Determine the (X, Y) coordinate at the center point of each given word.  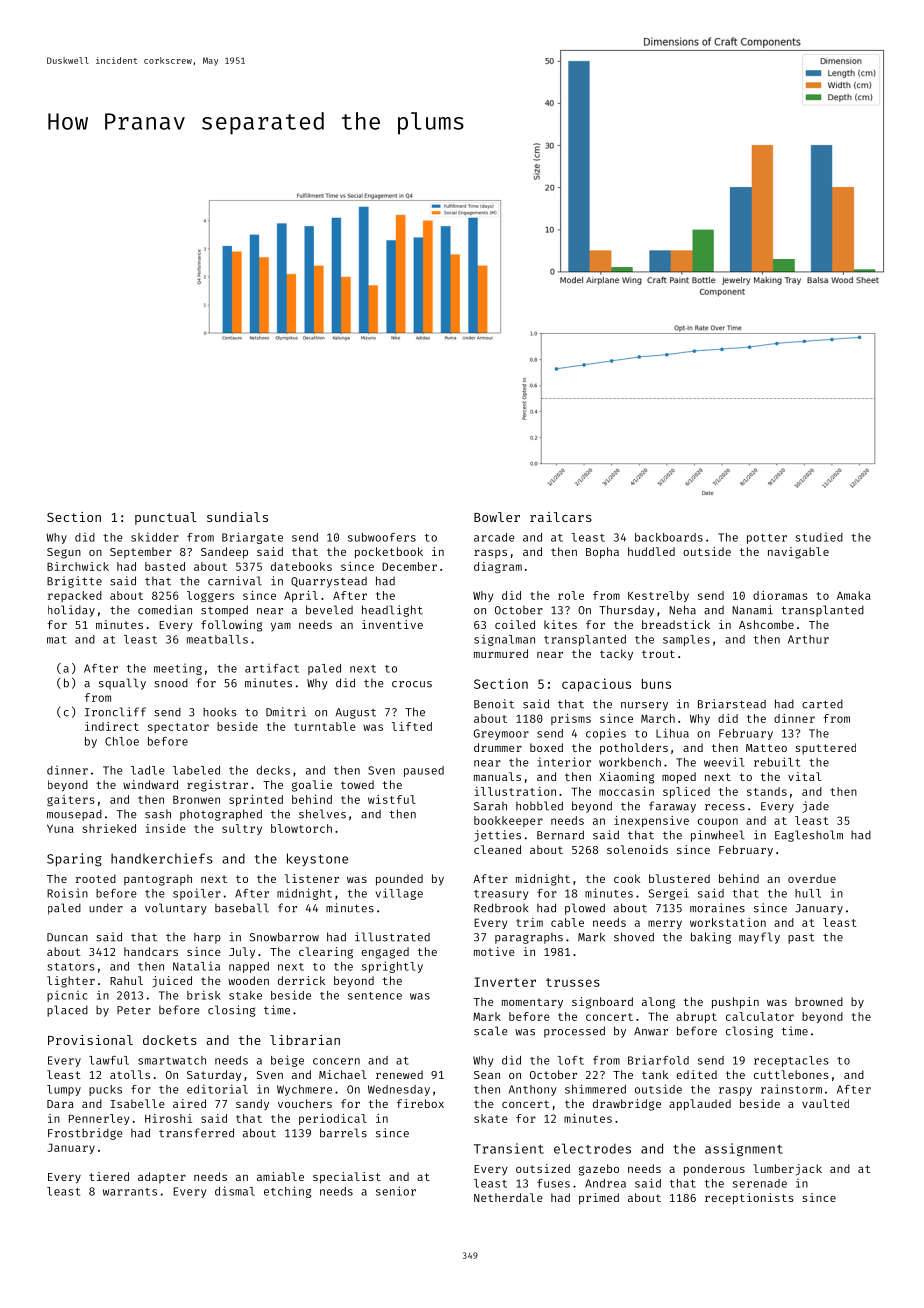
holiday (71, 611)
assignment (744, 1150)
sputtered (825, 749)
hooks (220, 712)
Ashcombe (766, 624)
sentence (375, 996)
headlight (392, 611)
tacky (616, 655)
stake (245, 995)
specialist (347, 1178)
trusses (573, 982)
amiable (280, 1176)
